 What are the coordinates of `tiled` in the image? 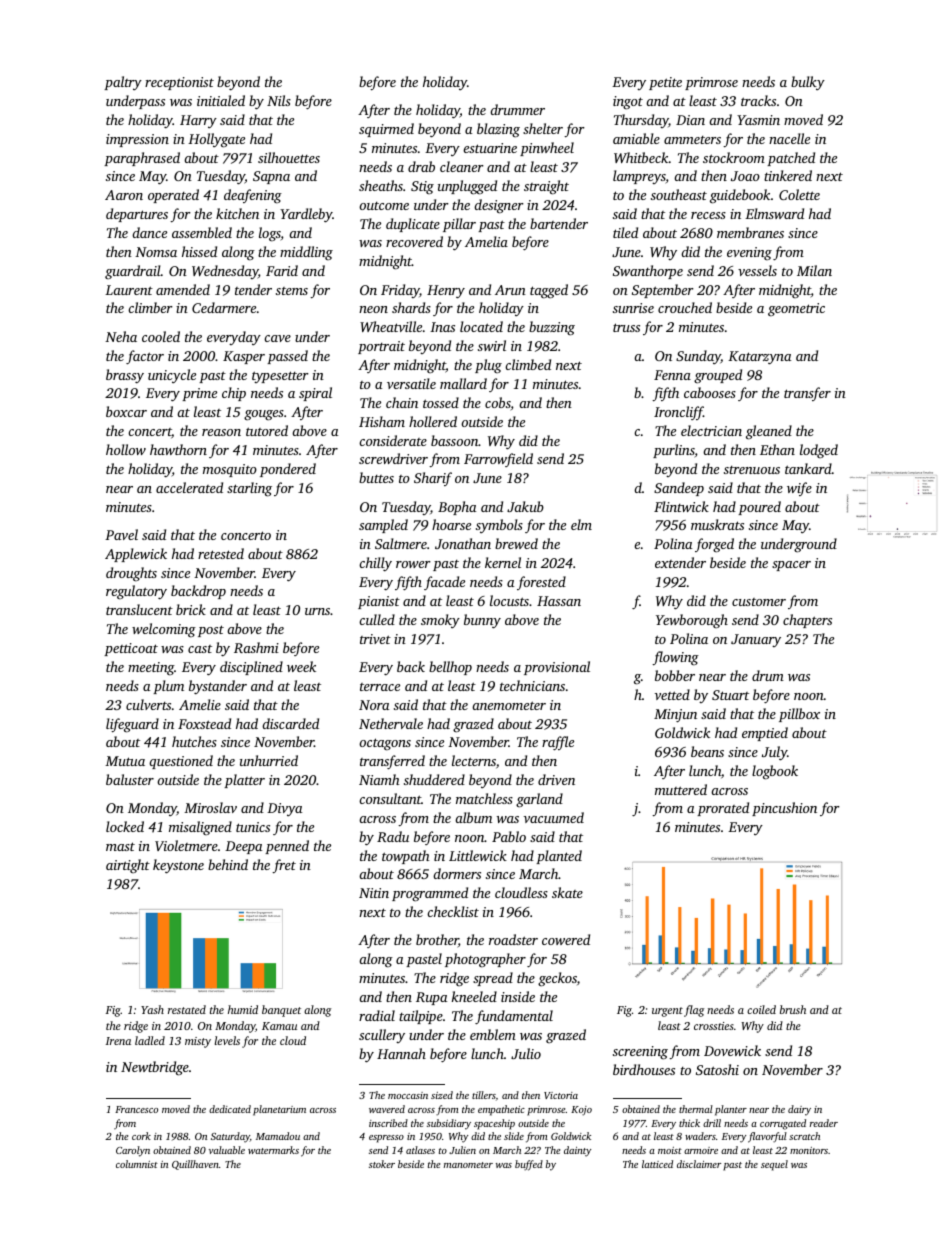 It's located at (625, 232).
